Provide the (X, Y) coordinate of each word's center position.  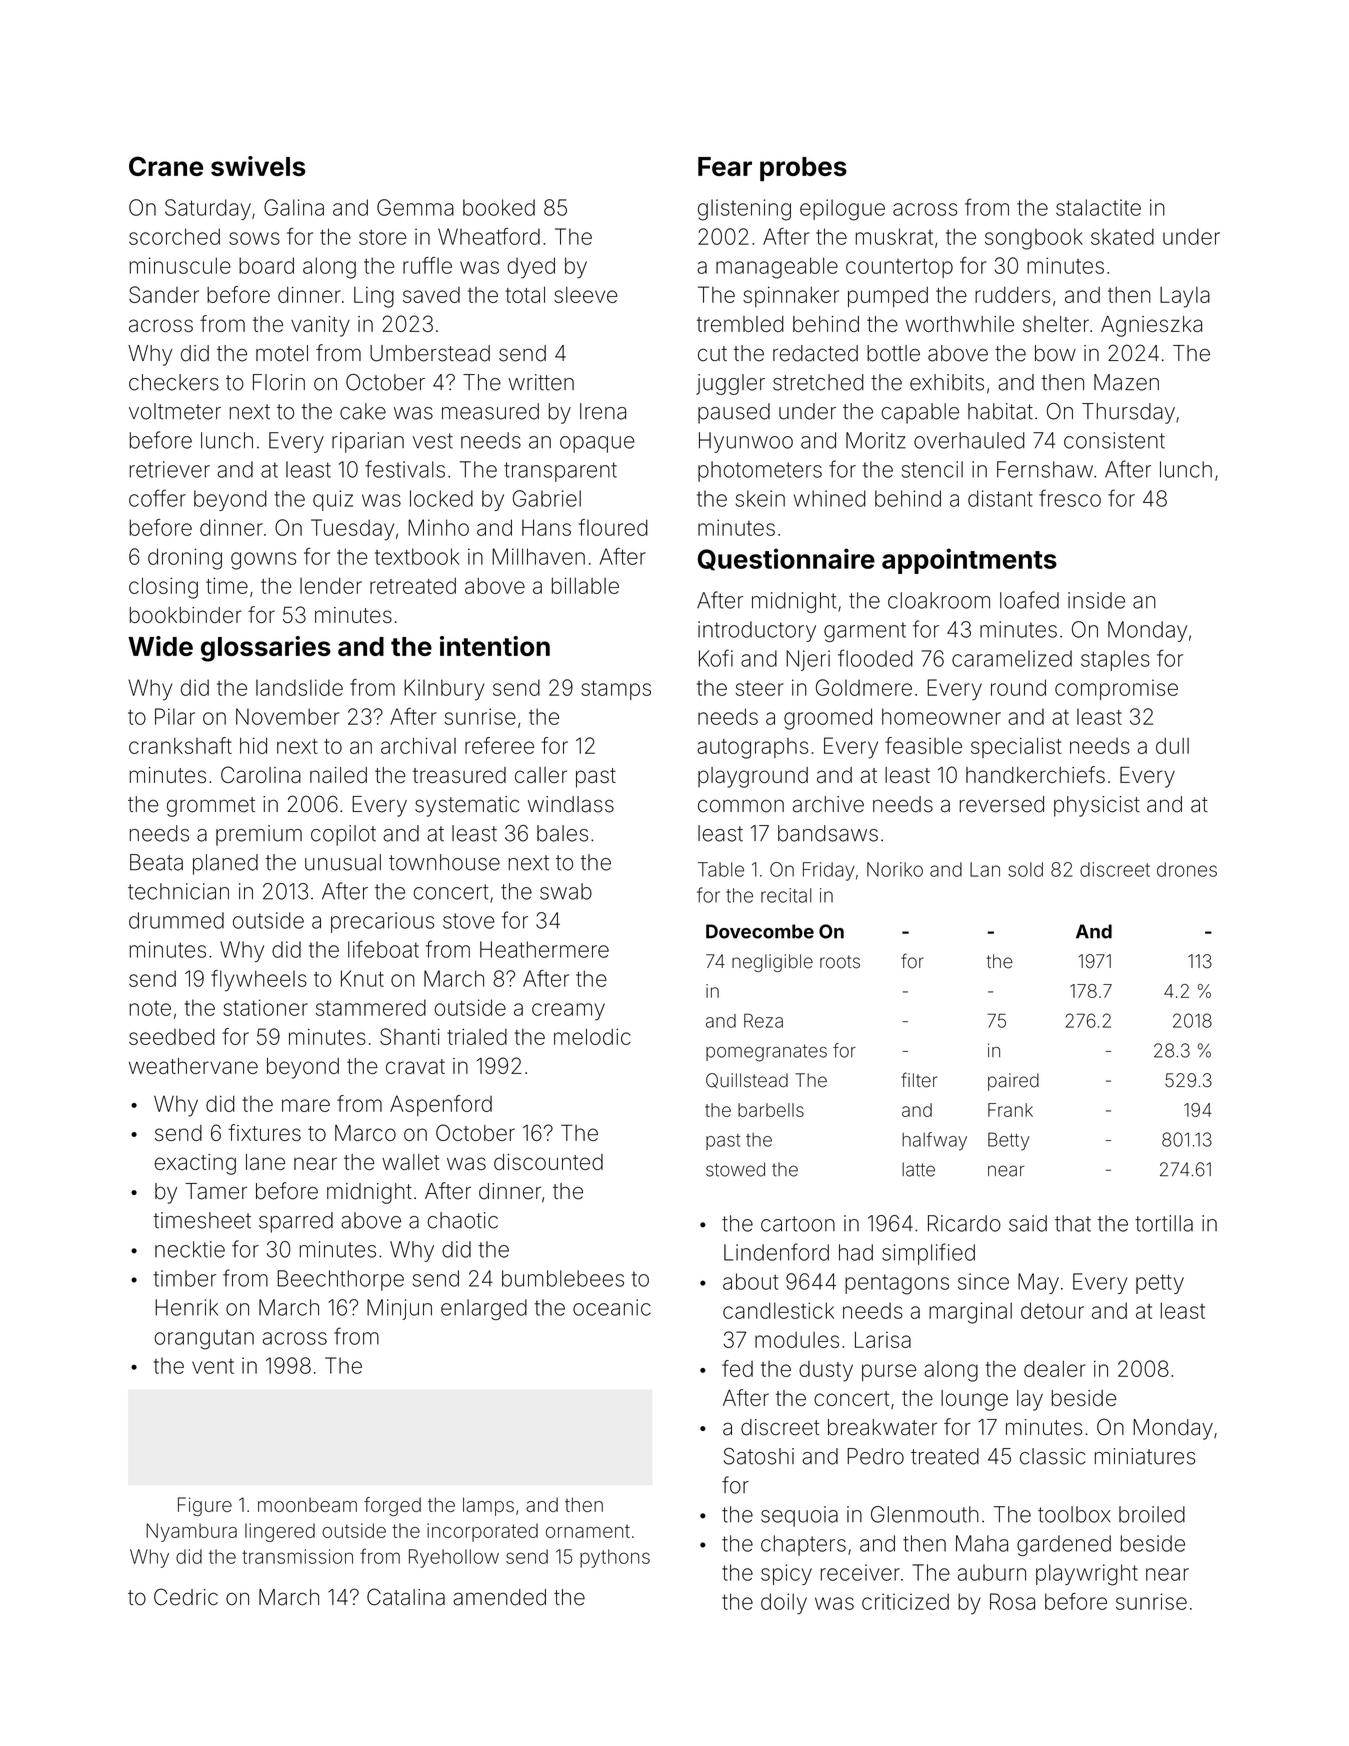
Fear (725, 166)
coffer (157, 498)
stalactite (1098, 207)
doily (784, 1604)
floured (613, 527)
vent (213, 1366)
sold (1025, 869)
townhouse (444, 862)
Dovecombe (760, 931)
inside (1096, 600)
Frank (1010, 1110)
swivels (258, 166)
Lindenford (776, 1252)
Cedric (186, 1597)
